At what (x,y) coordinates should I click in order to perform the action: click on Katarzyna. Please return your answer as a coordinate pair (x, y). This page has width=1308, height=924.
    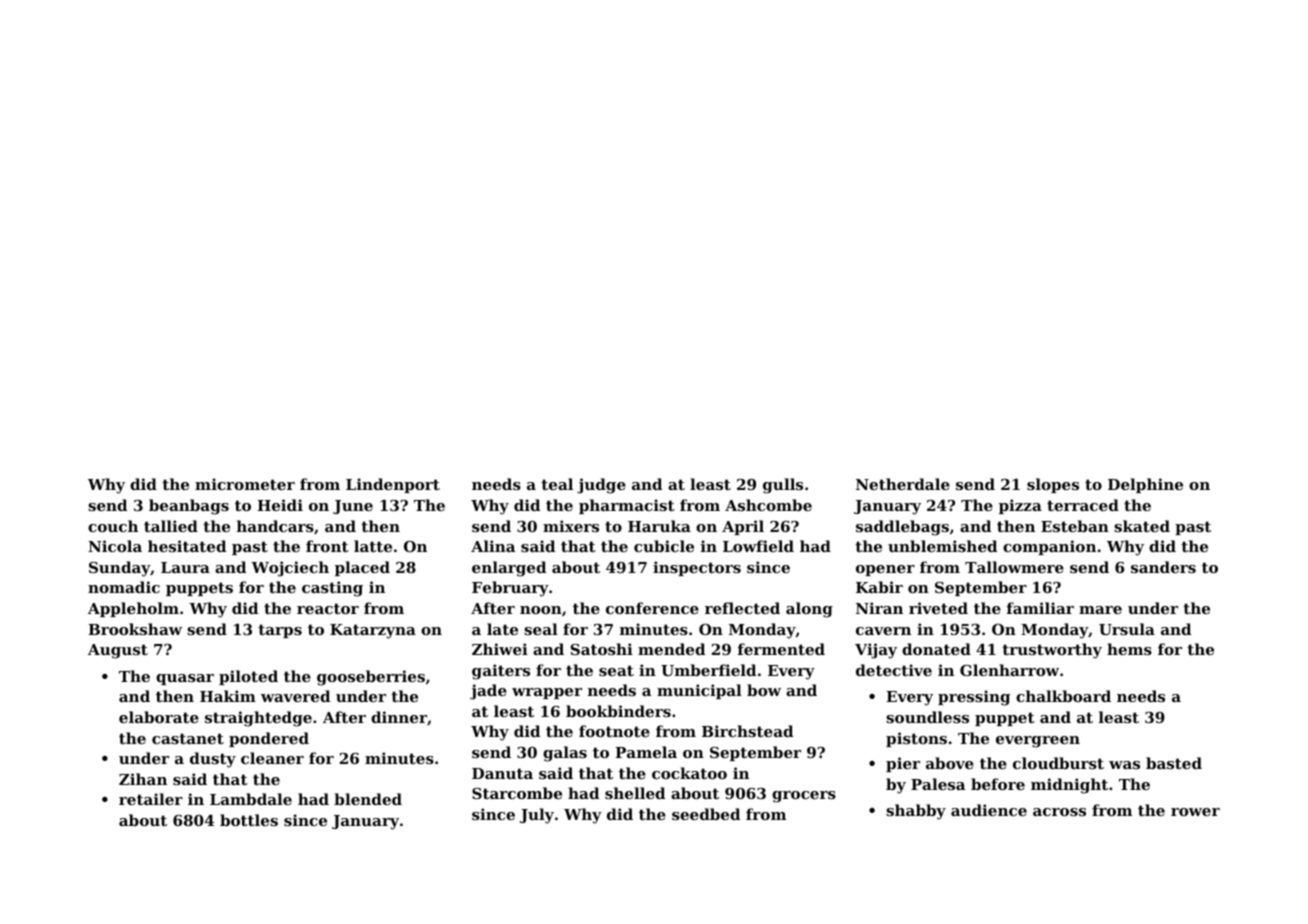
    Looking at the image, I should click on (373, 631).
